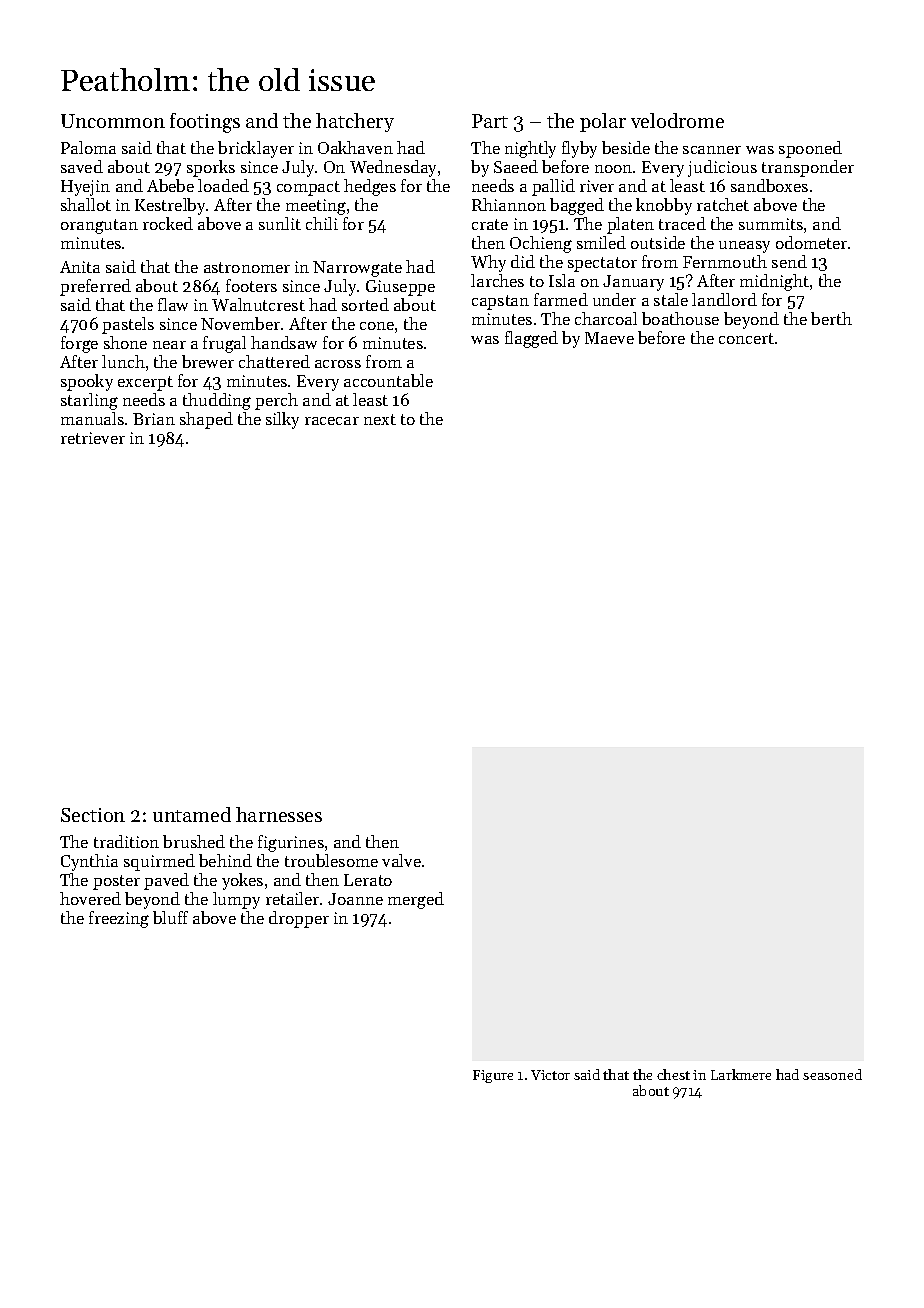 The image size is (924, 1308). I want to click on brewer, so click(208, 361).
